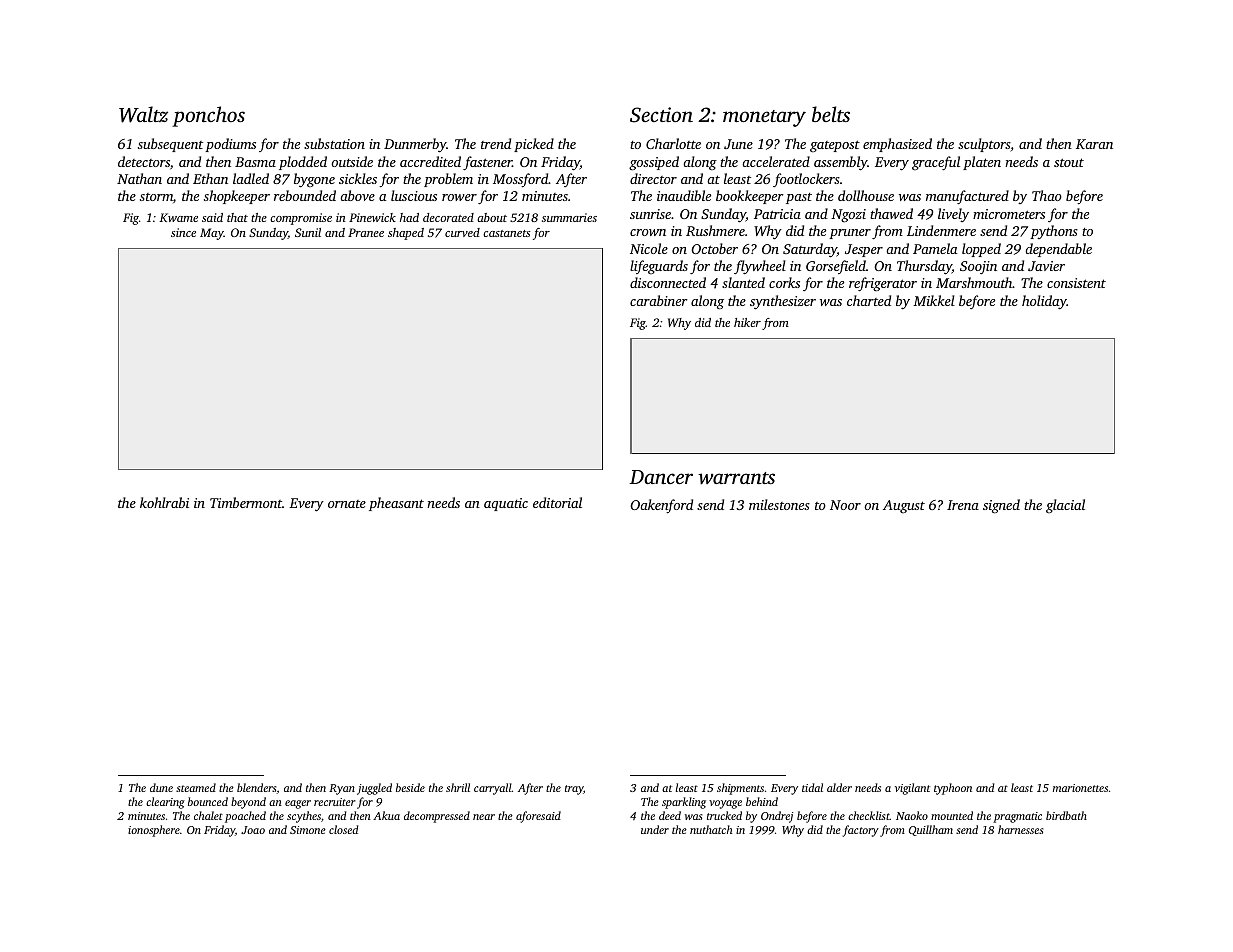 This image has width=1233, height=952. Describe the element at coordinates (1054, 232) in the image. I see `pythons` at that location.
